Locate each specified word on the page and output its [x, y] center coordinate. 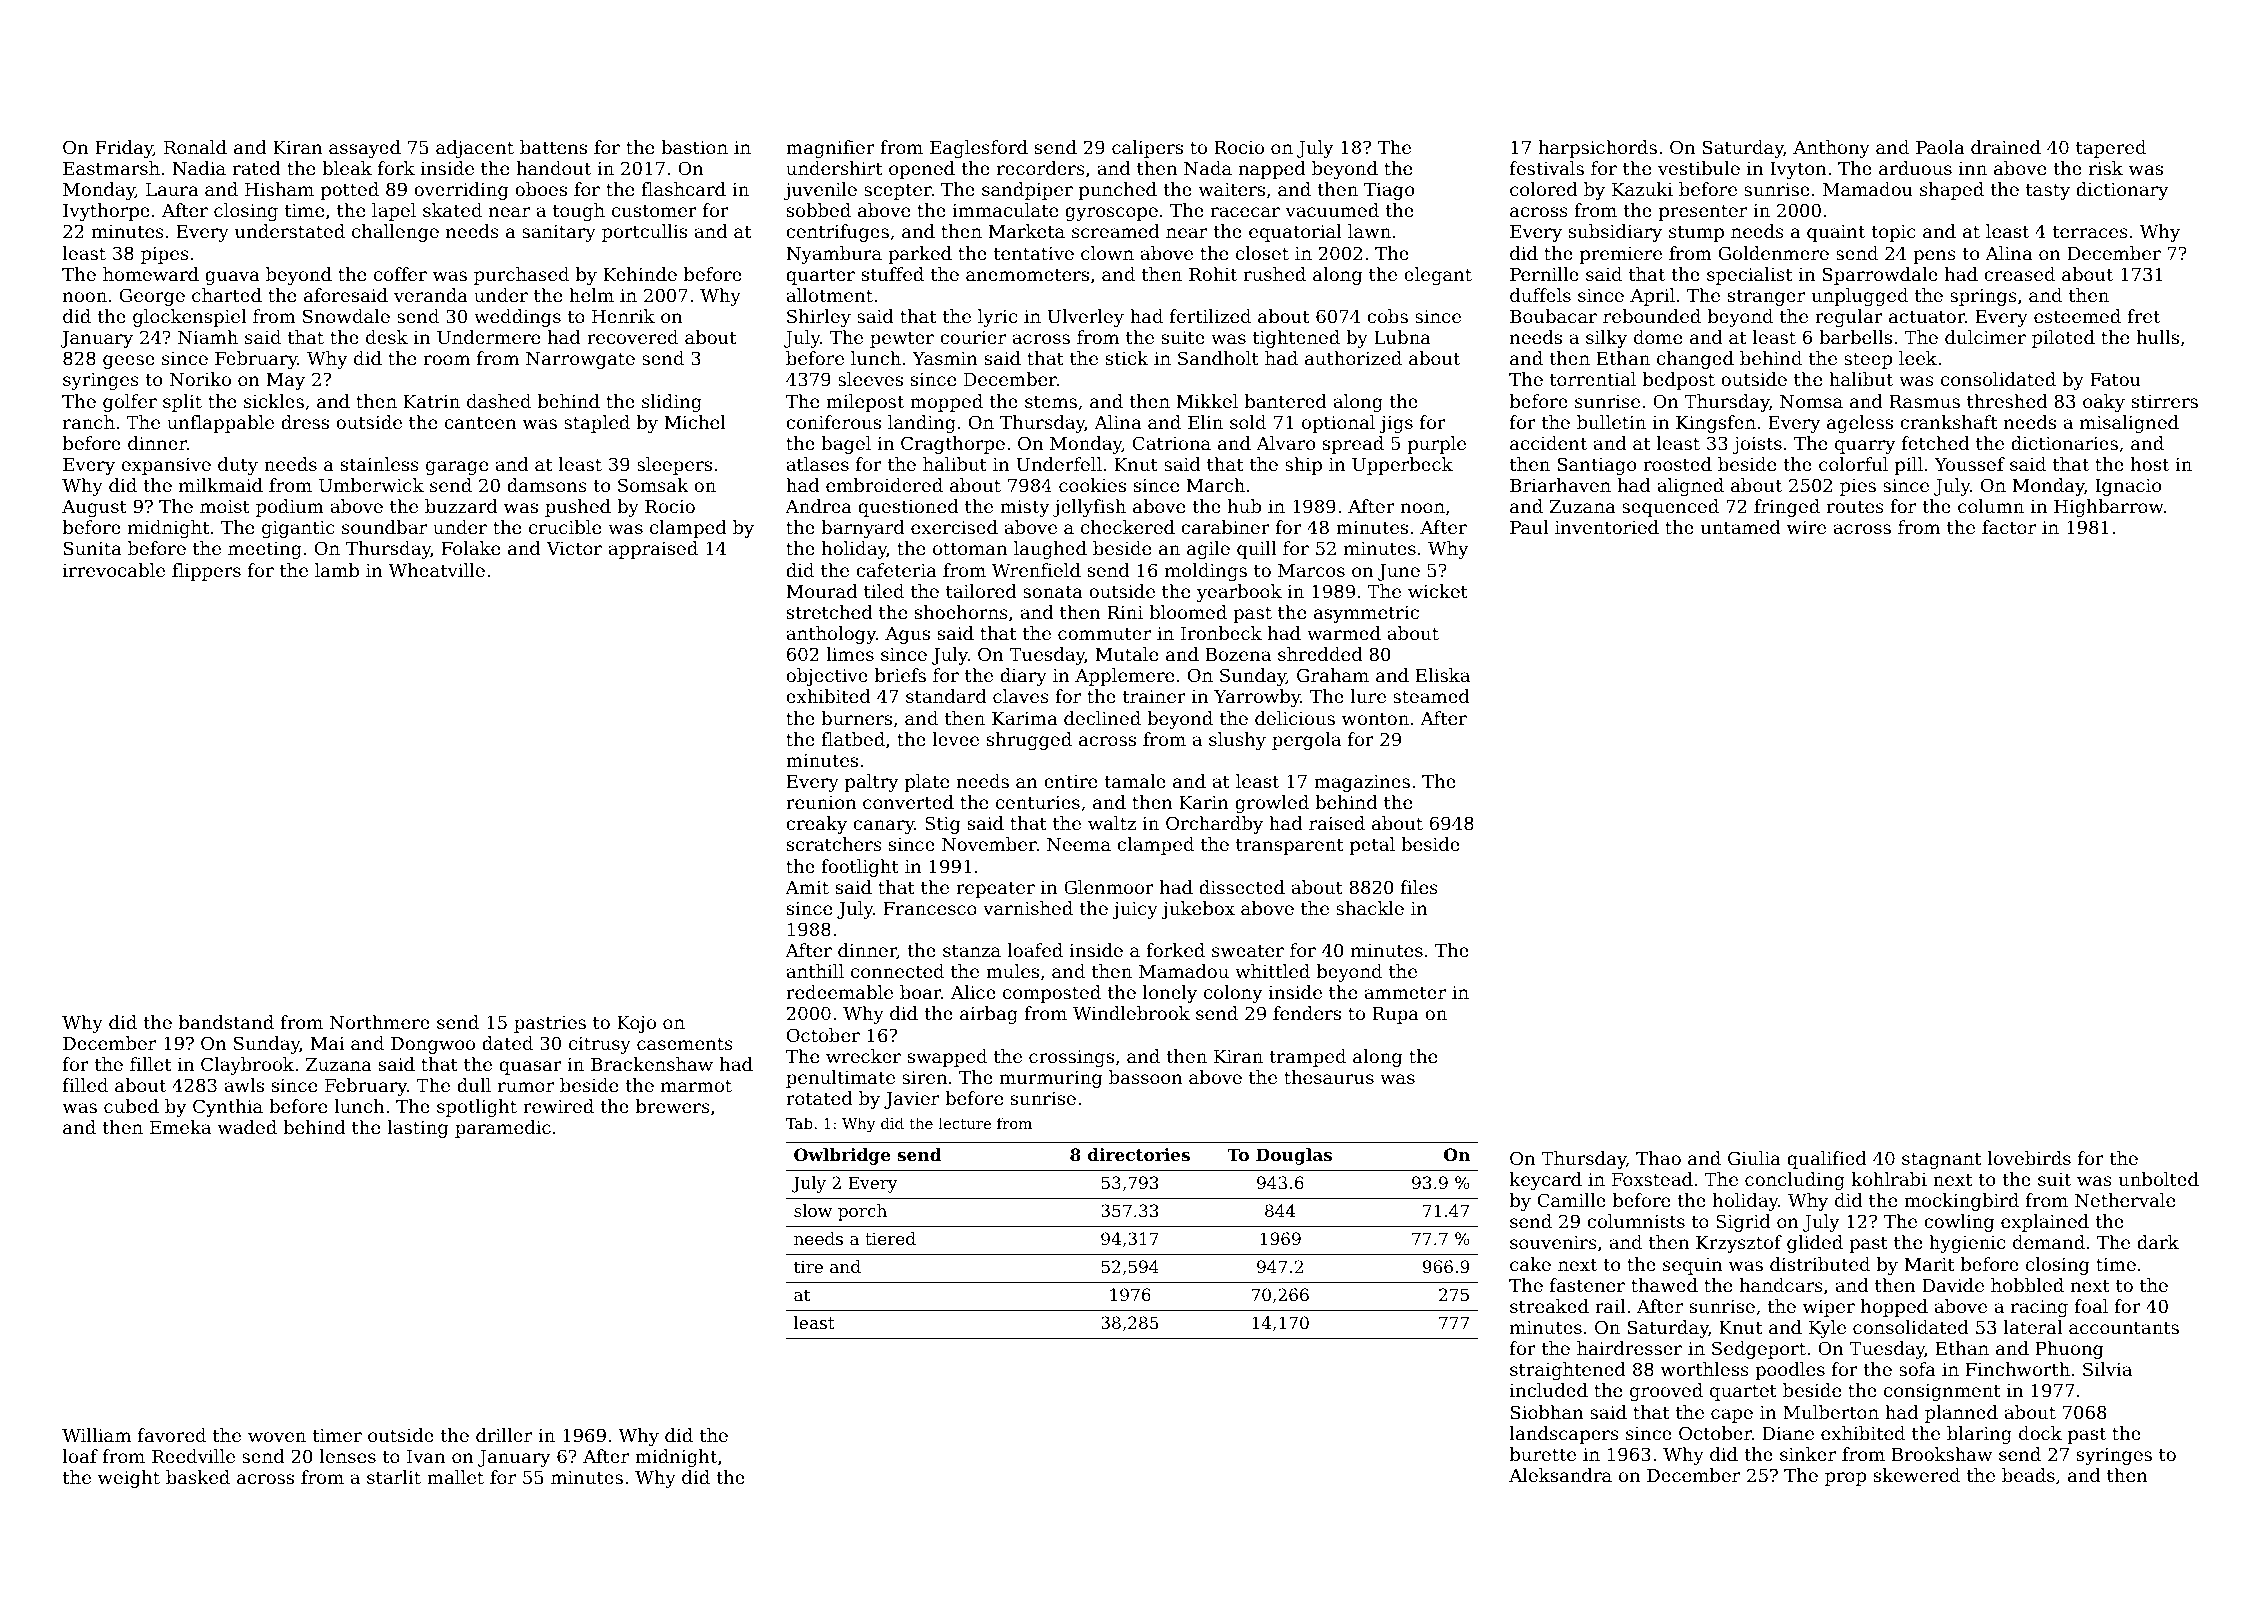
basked [198, 1477]
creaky [816, 825]
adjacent [475, 149]
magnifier [830, 149]
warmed [1344, 633]
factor [2009, 527]
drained [2006, 147]
